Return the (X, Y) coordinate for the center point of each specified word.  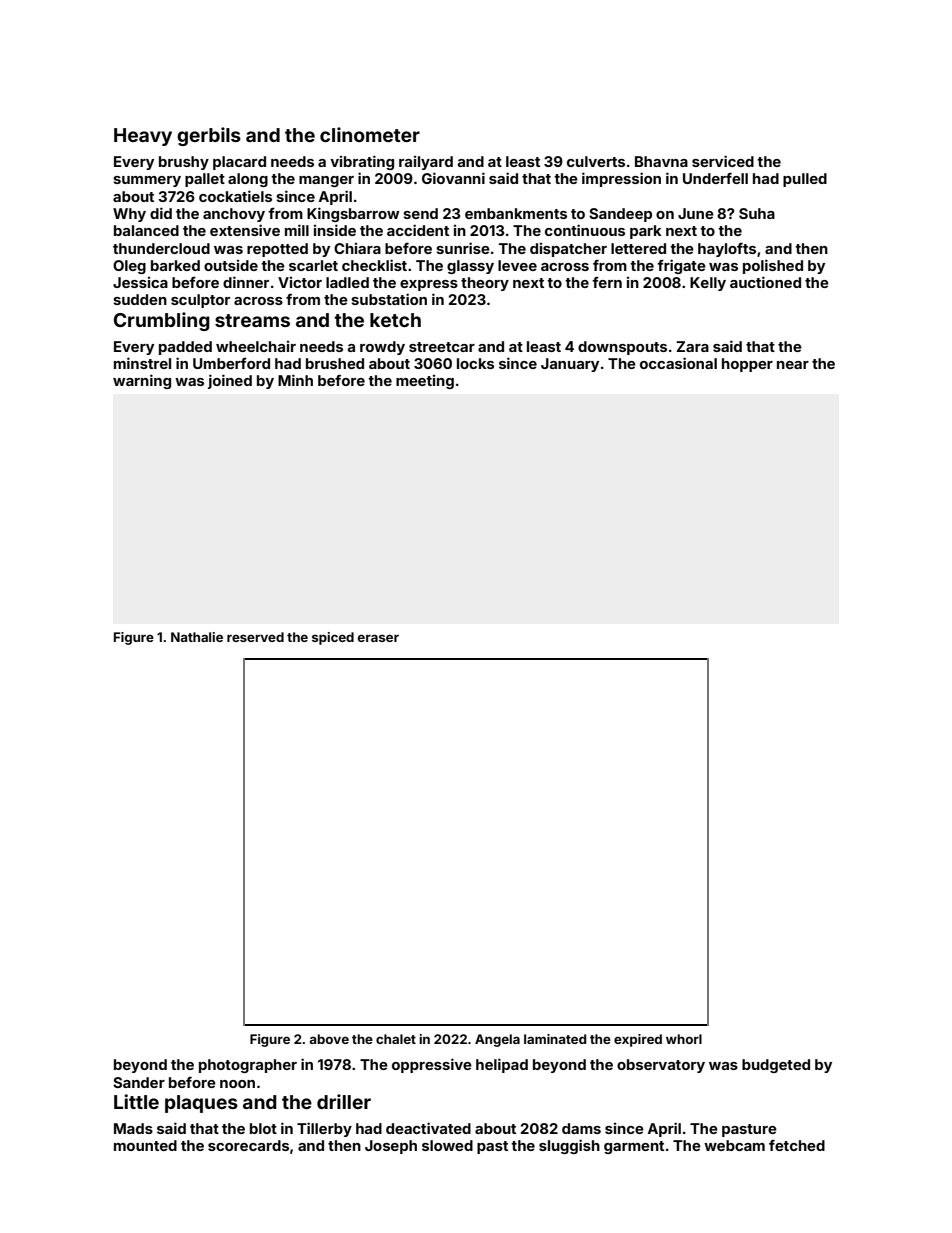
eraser (378, 638)
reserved (255, 637)
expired (638, 1040)
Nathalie (197, 637)
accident (418, 230)
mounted (145, 1145)
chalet (396, 1039)
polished (773, 266)
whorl (684, 1039)
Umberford (231, 363)
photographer (248, 1066)
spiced (333, 638)
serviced (723, 161)
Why (129, 215)
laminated (555, 1039)
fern (607, 282)
